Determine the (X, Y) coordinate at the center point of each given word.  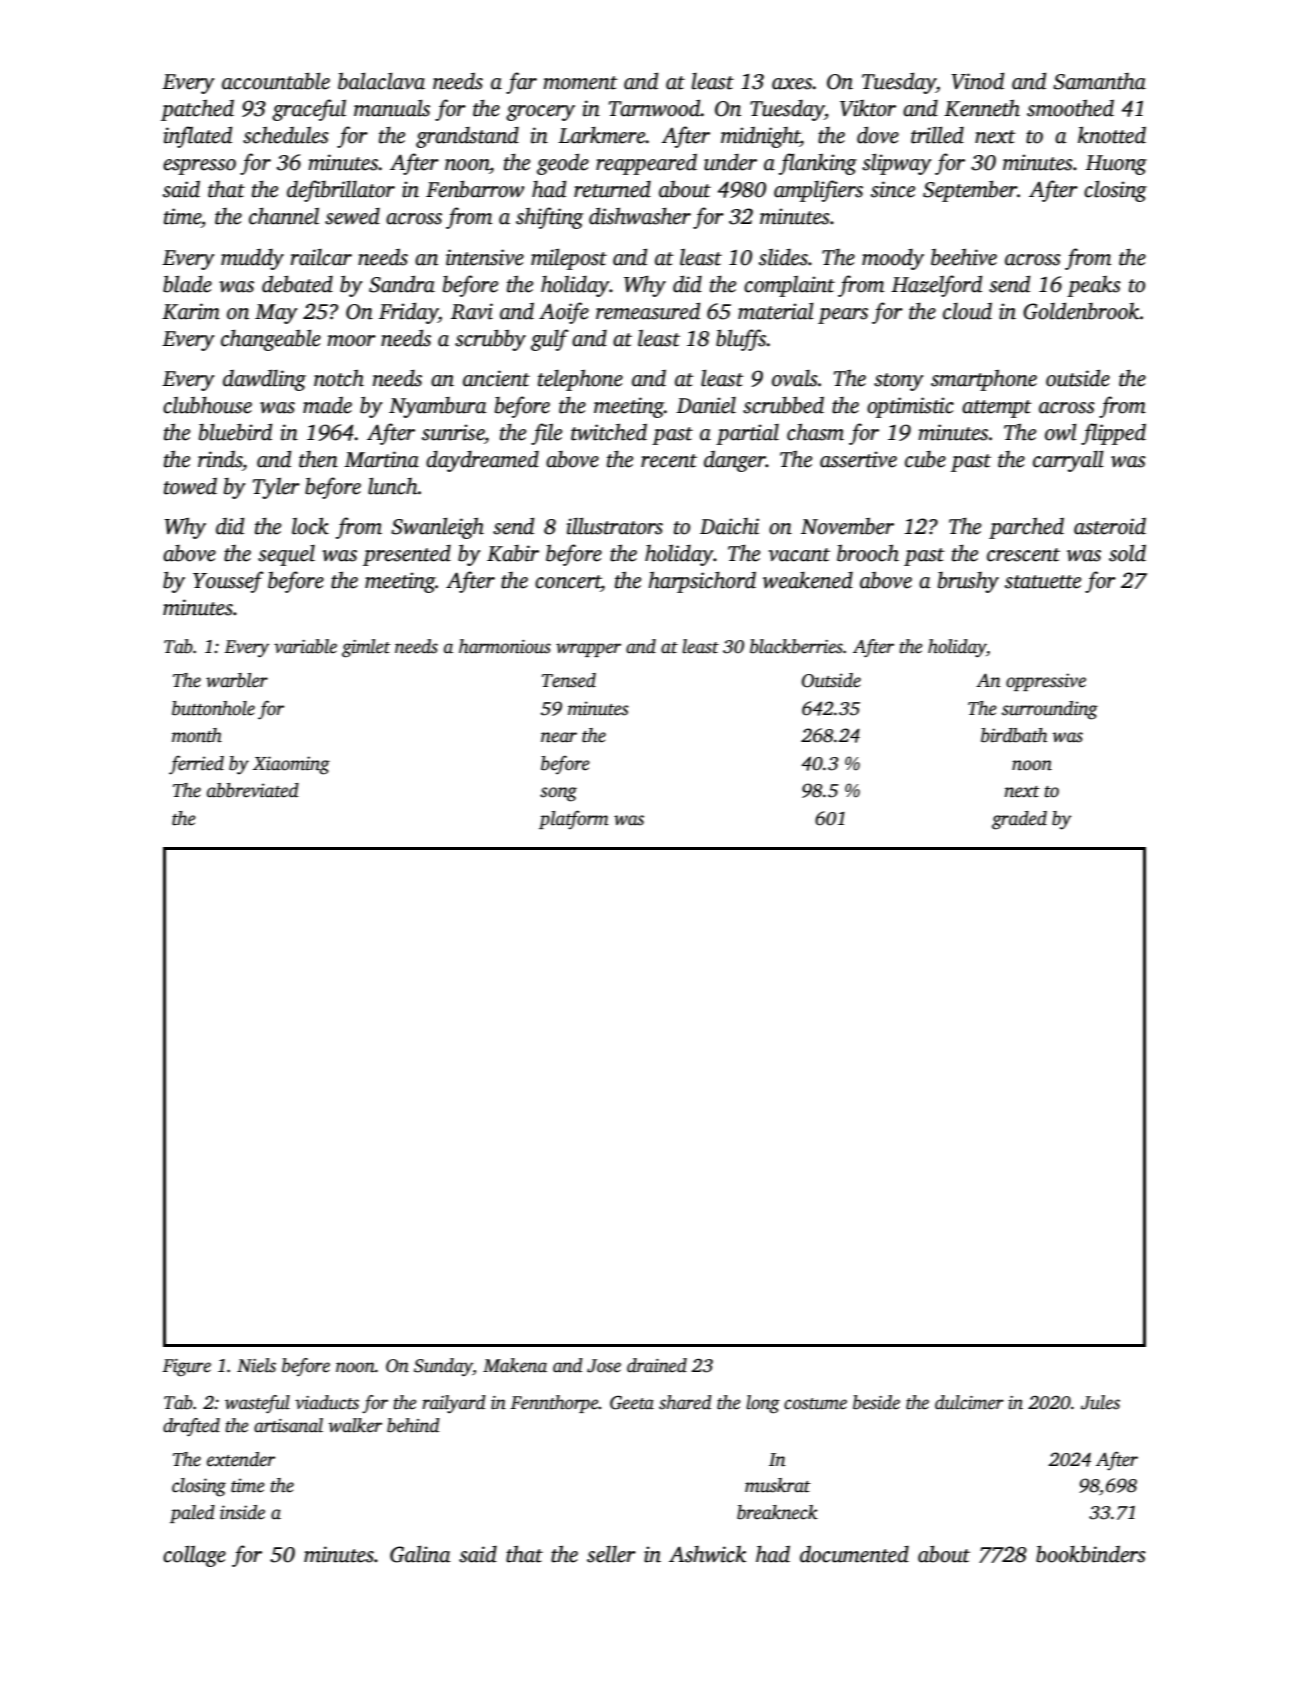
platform (574, 820)
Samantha (1099, 81)
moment (580, 83)
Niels (256, 1365)
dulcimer (969, 1402)
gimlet (366, 648)
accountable (276, 81)
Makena (515, 1365)
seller (611, 1554)
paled (192, 1514)
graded (1019, 820)
